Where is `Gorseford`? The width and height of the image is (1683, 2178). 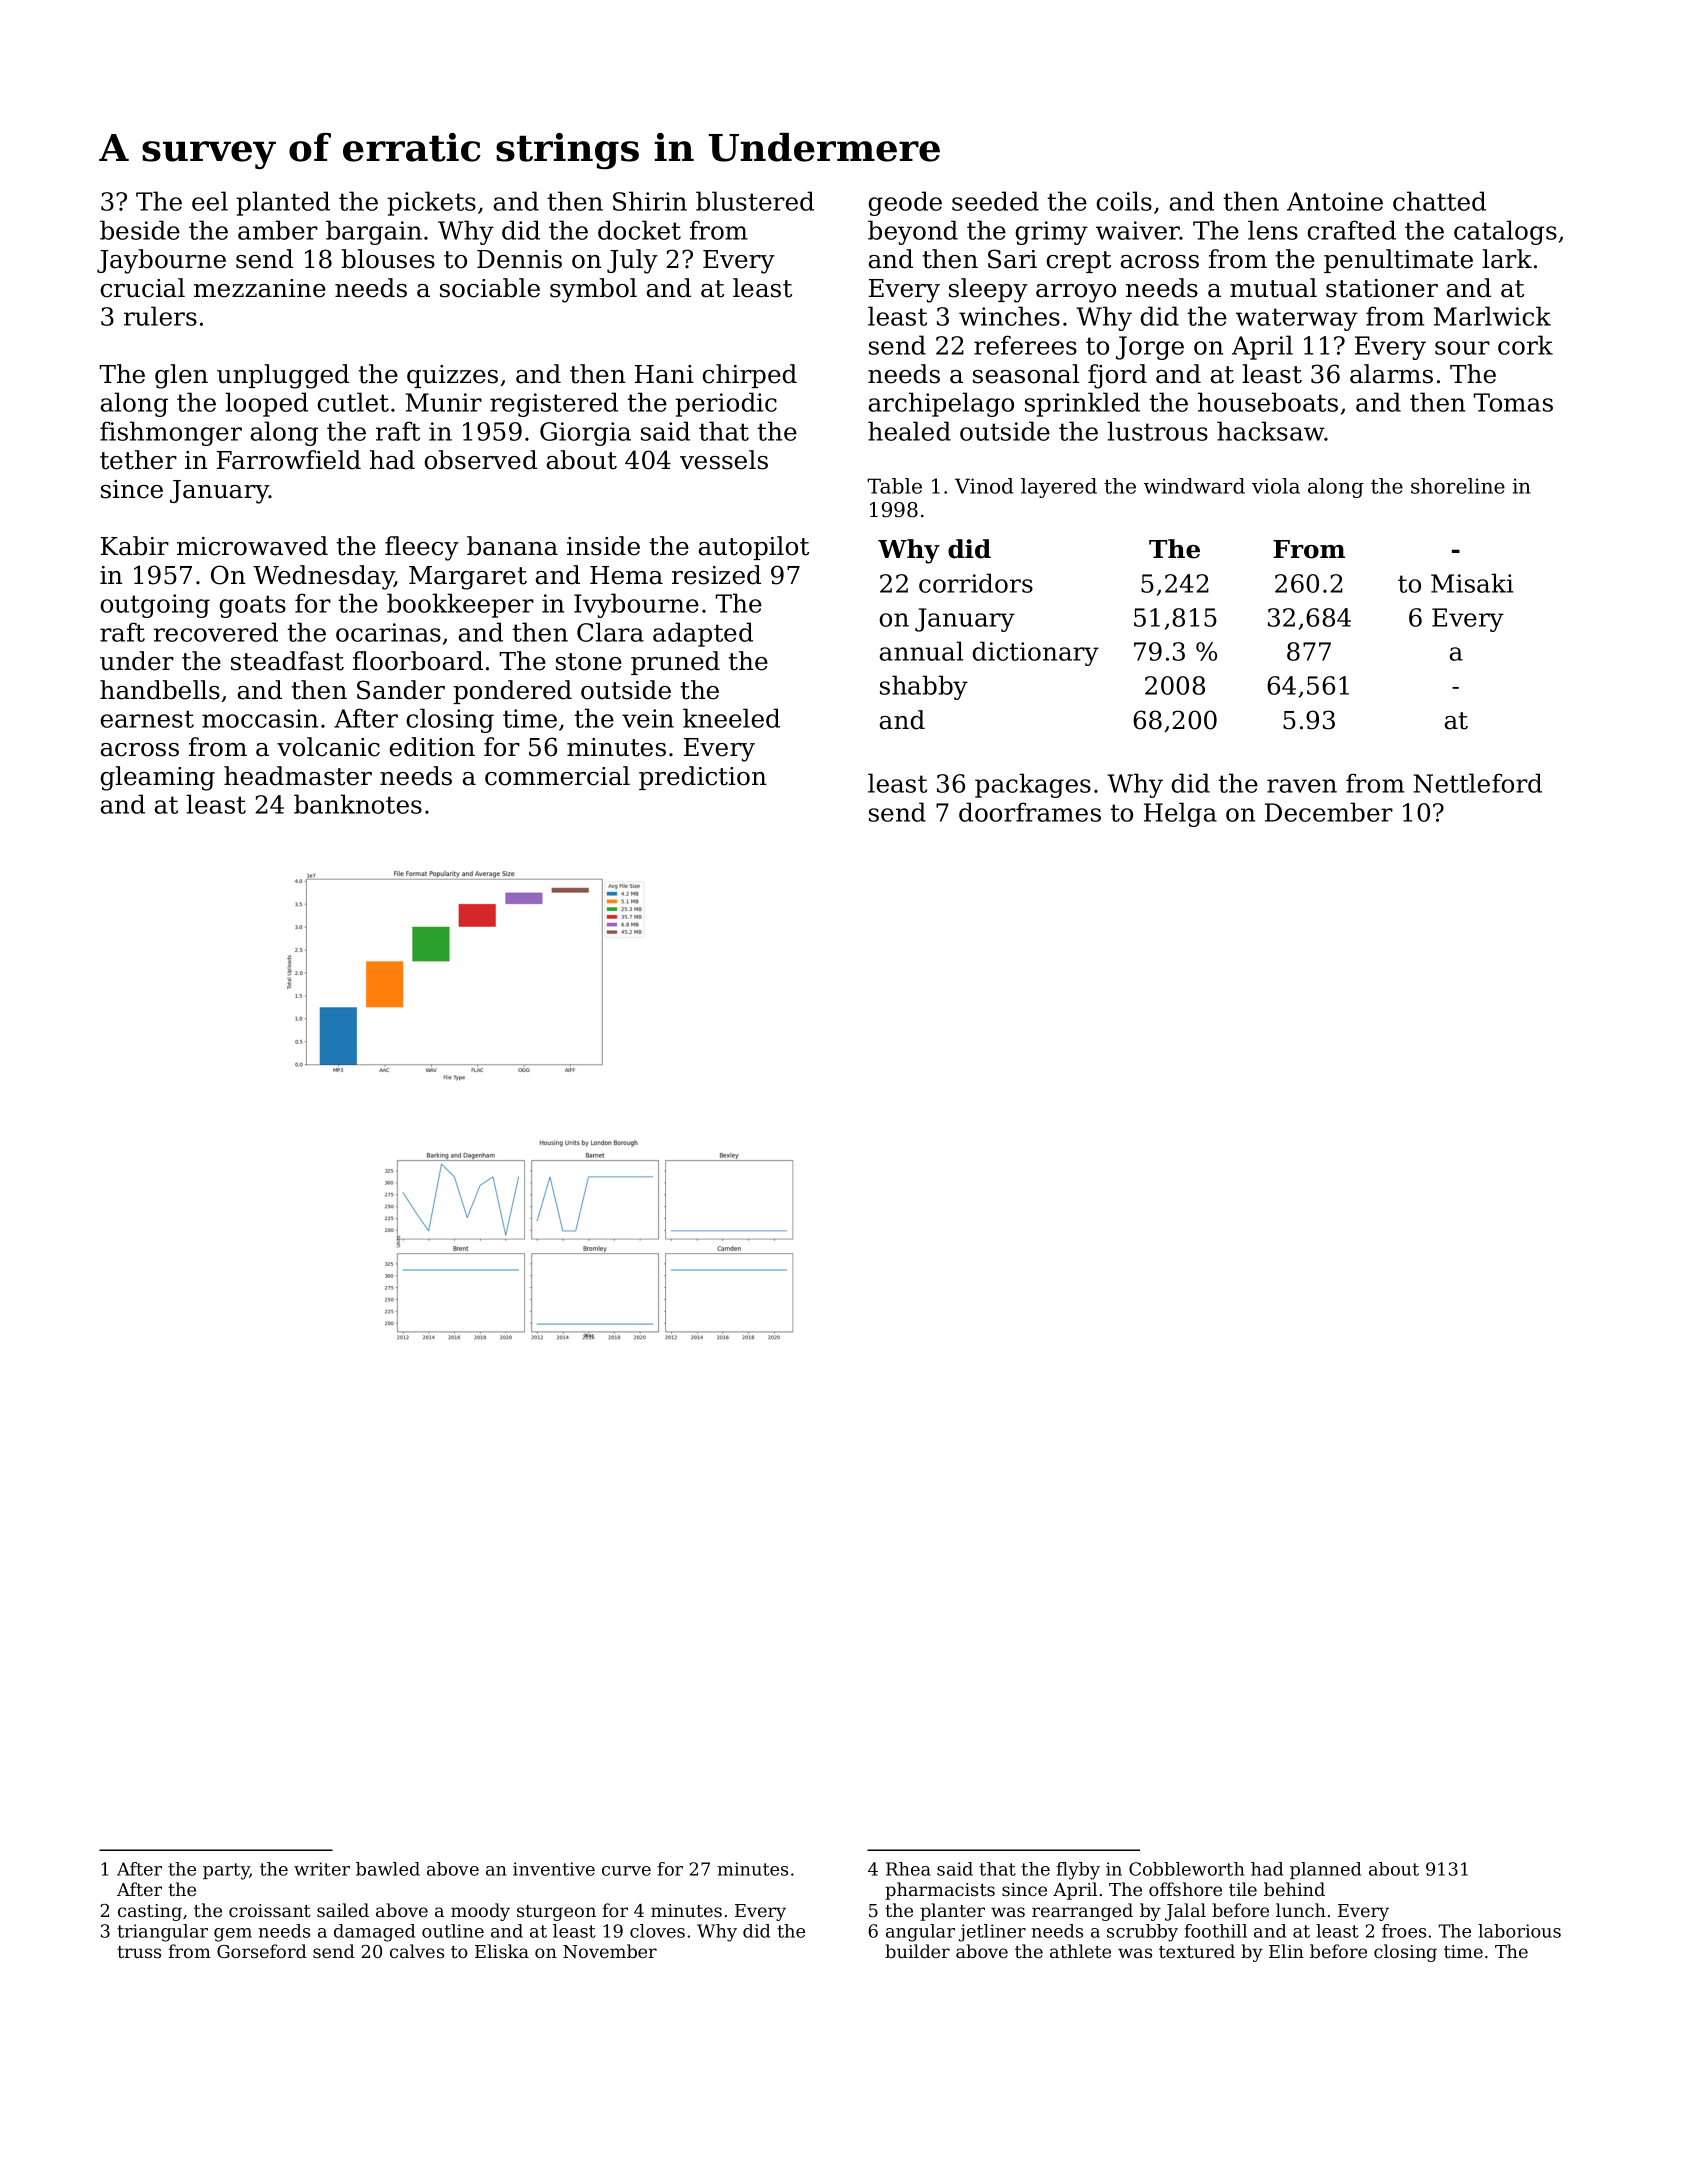
Gorseford is located at coordinates (262, 1951).
